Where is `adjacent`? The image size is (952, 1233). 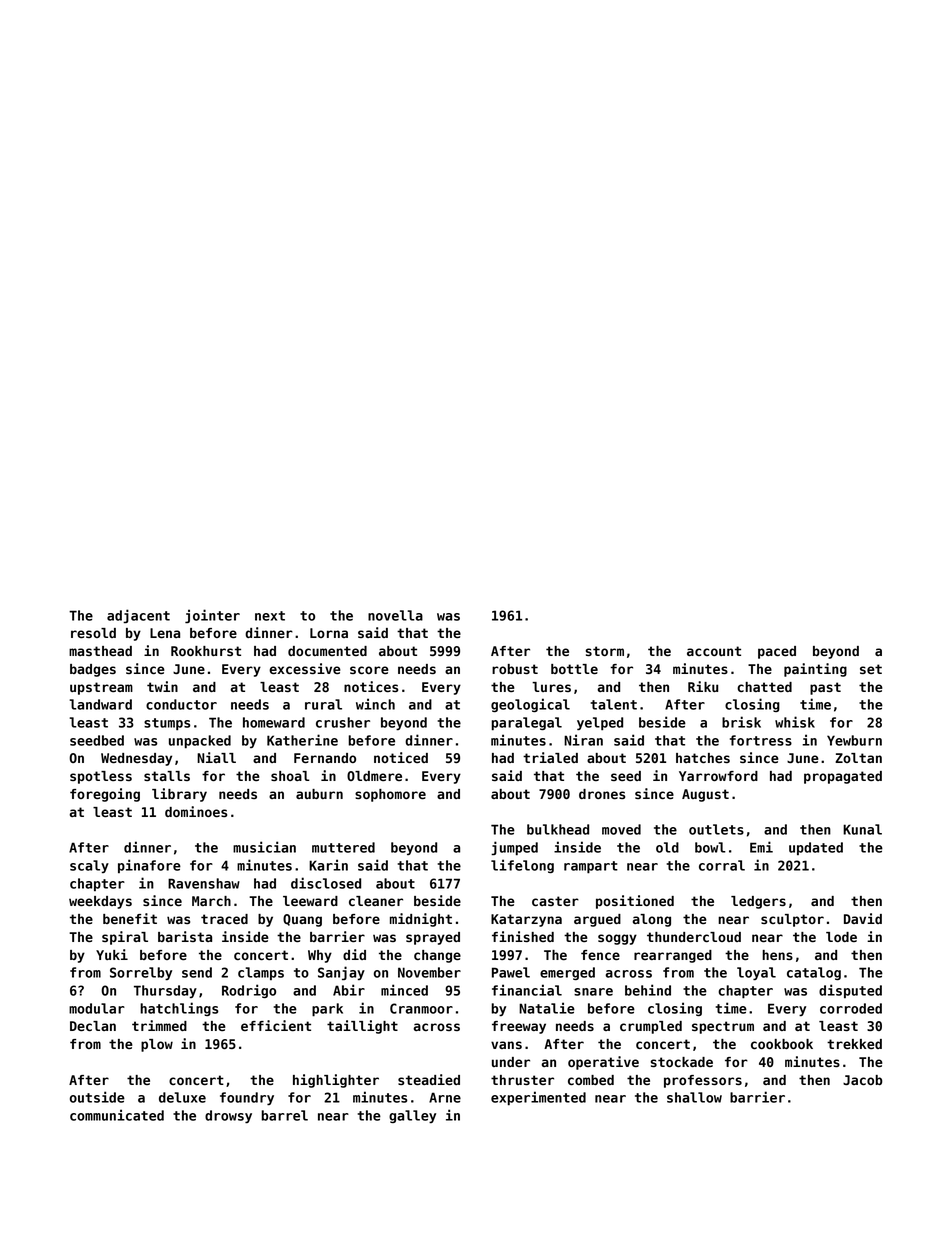
adjacent is located at coordinates (138, 616).
